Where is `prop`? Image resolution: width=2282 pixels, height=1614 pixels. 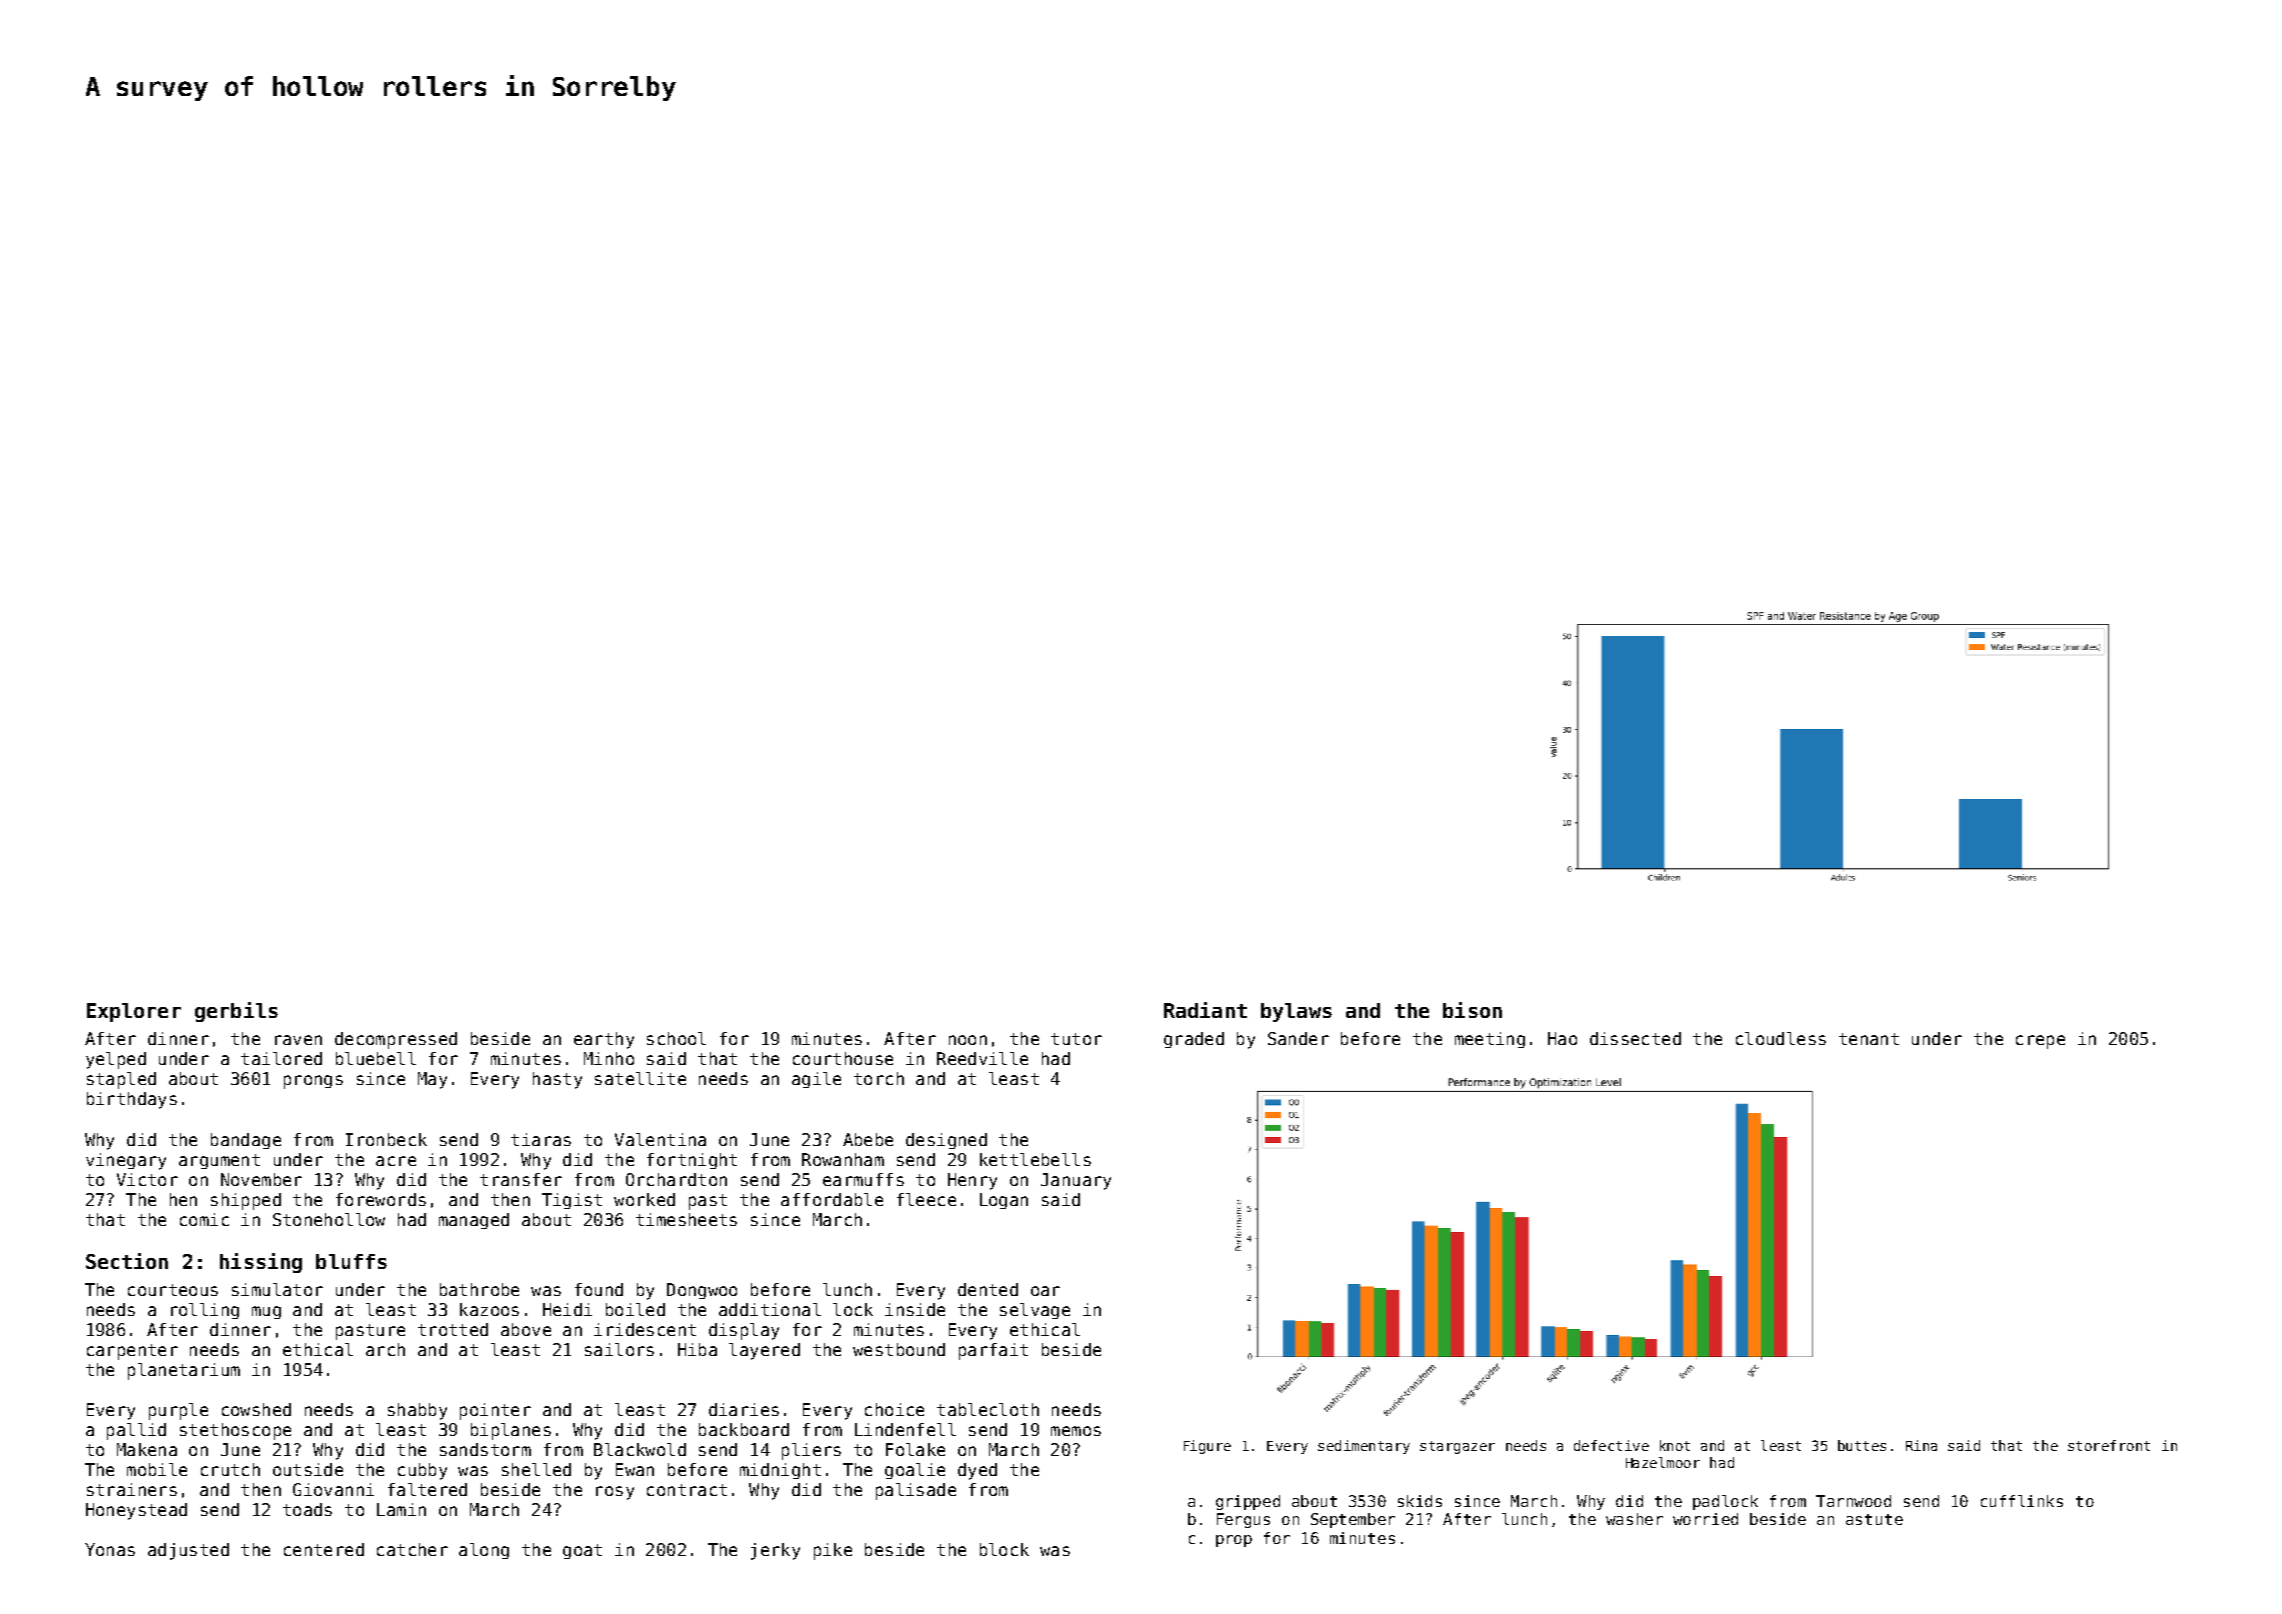 prop is located at coordinates (1234, 1541).
